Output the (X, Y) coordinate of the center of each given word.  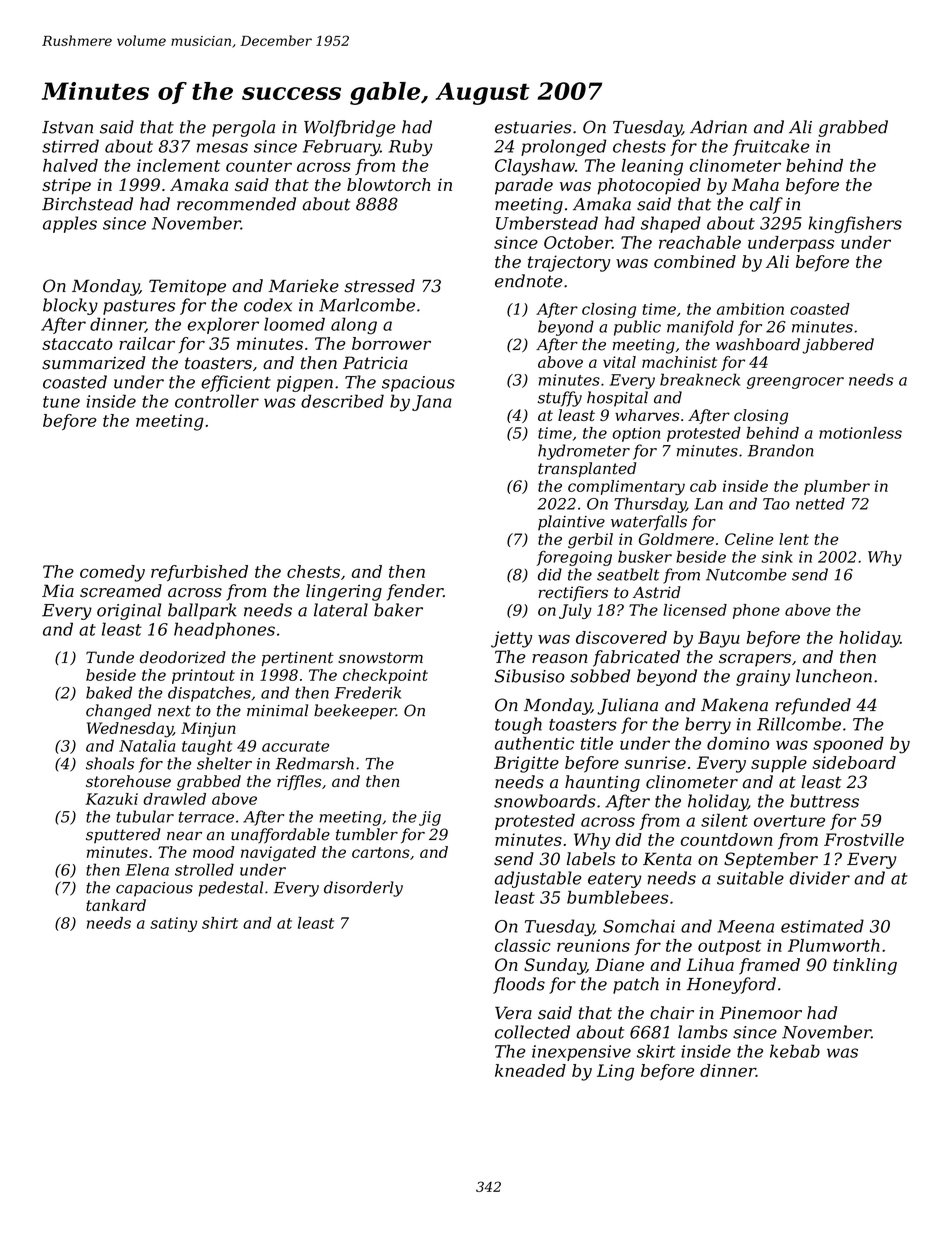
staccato (77, 344)
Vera (513, 1013)
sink (777, 556)
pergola (243, 128)
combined (695, 261)
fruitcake (771, 147)
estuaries (533, 127)
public (637, 328)
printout (203, 676)
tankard (116, 905)
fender (415, 592)
